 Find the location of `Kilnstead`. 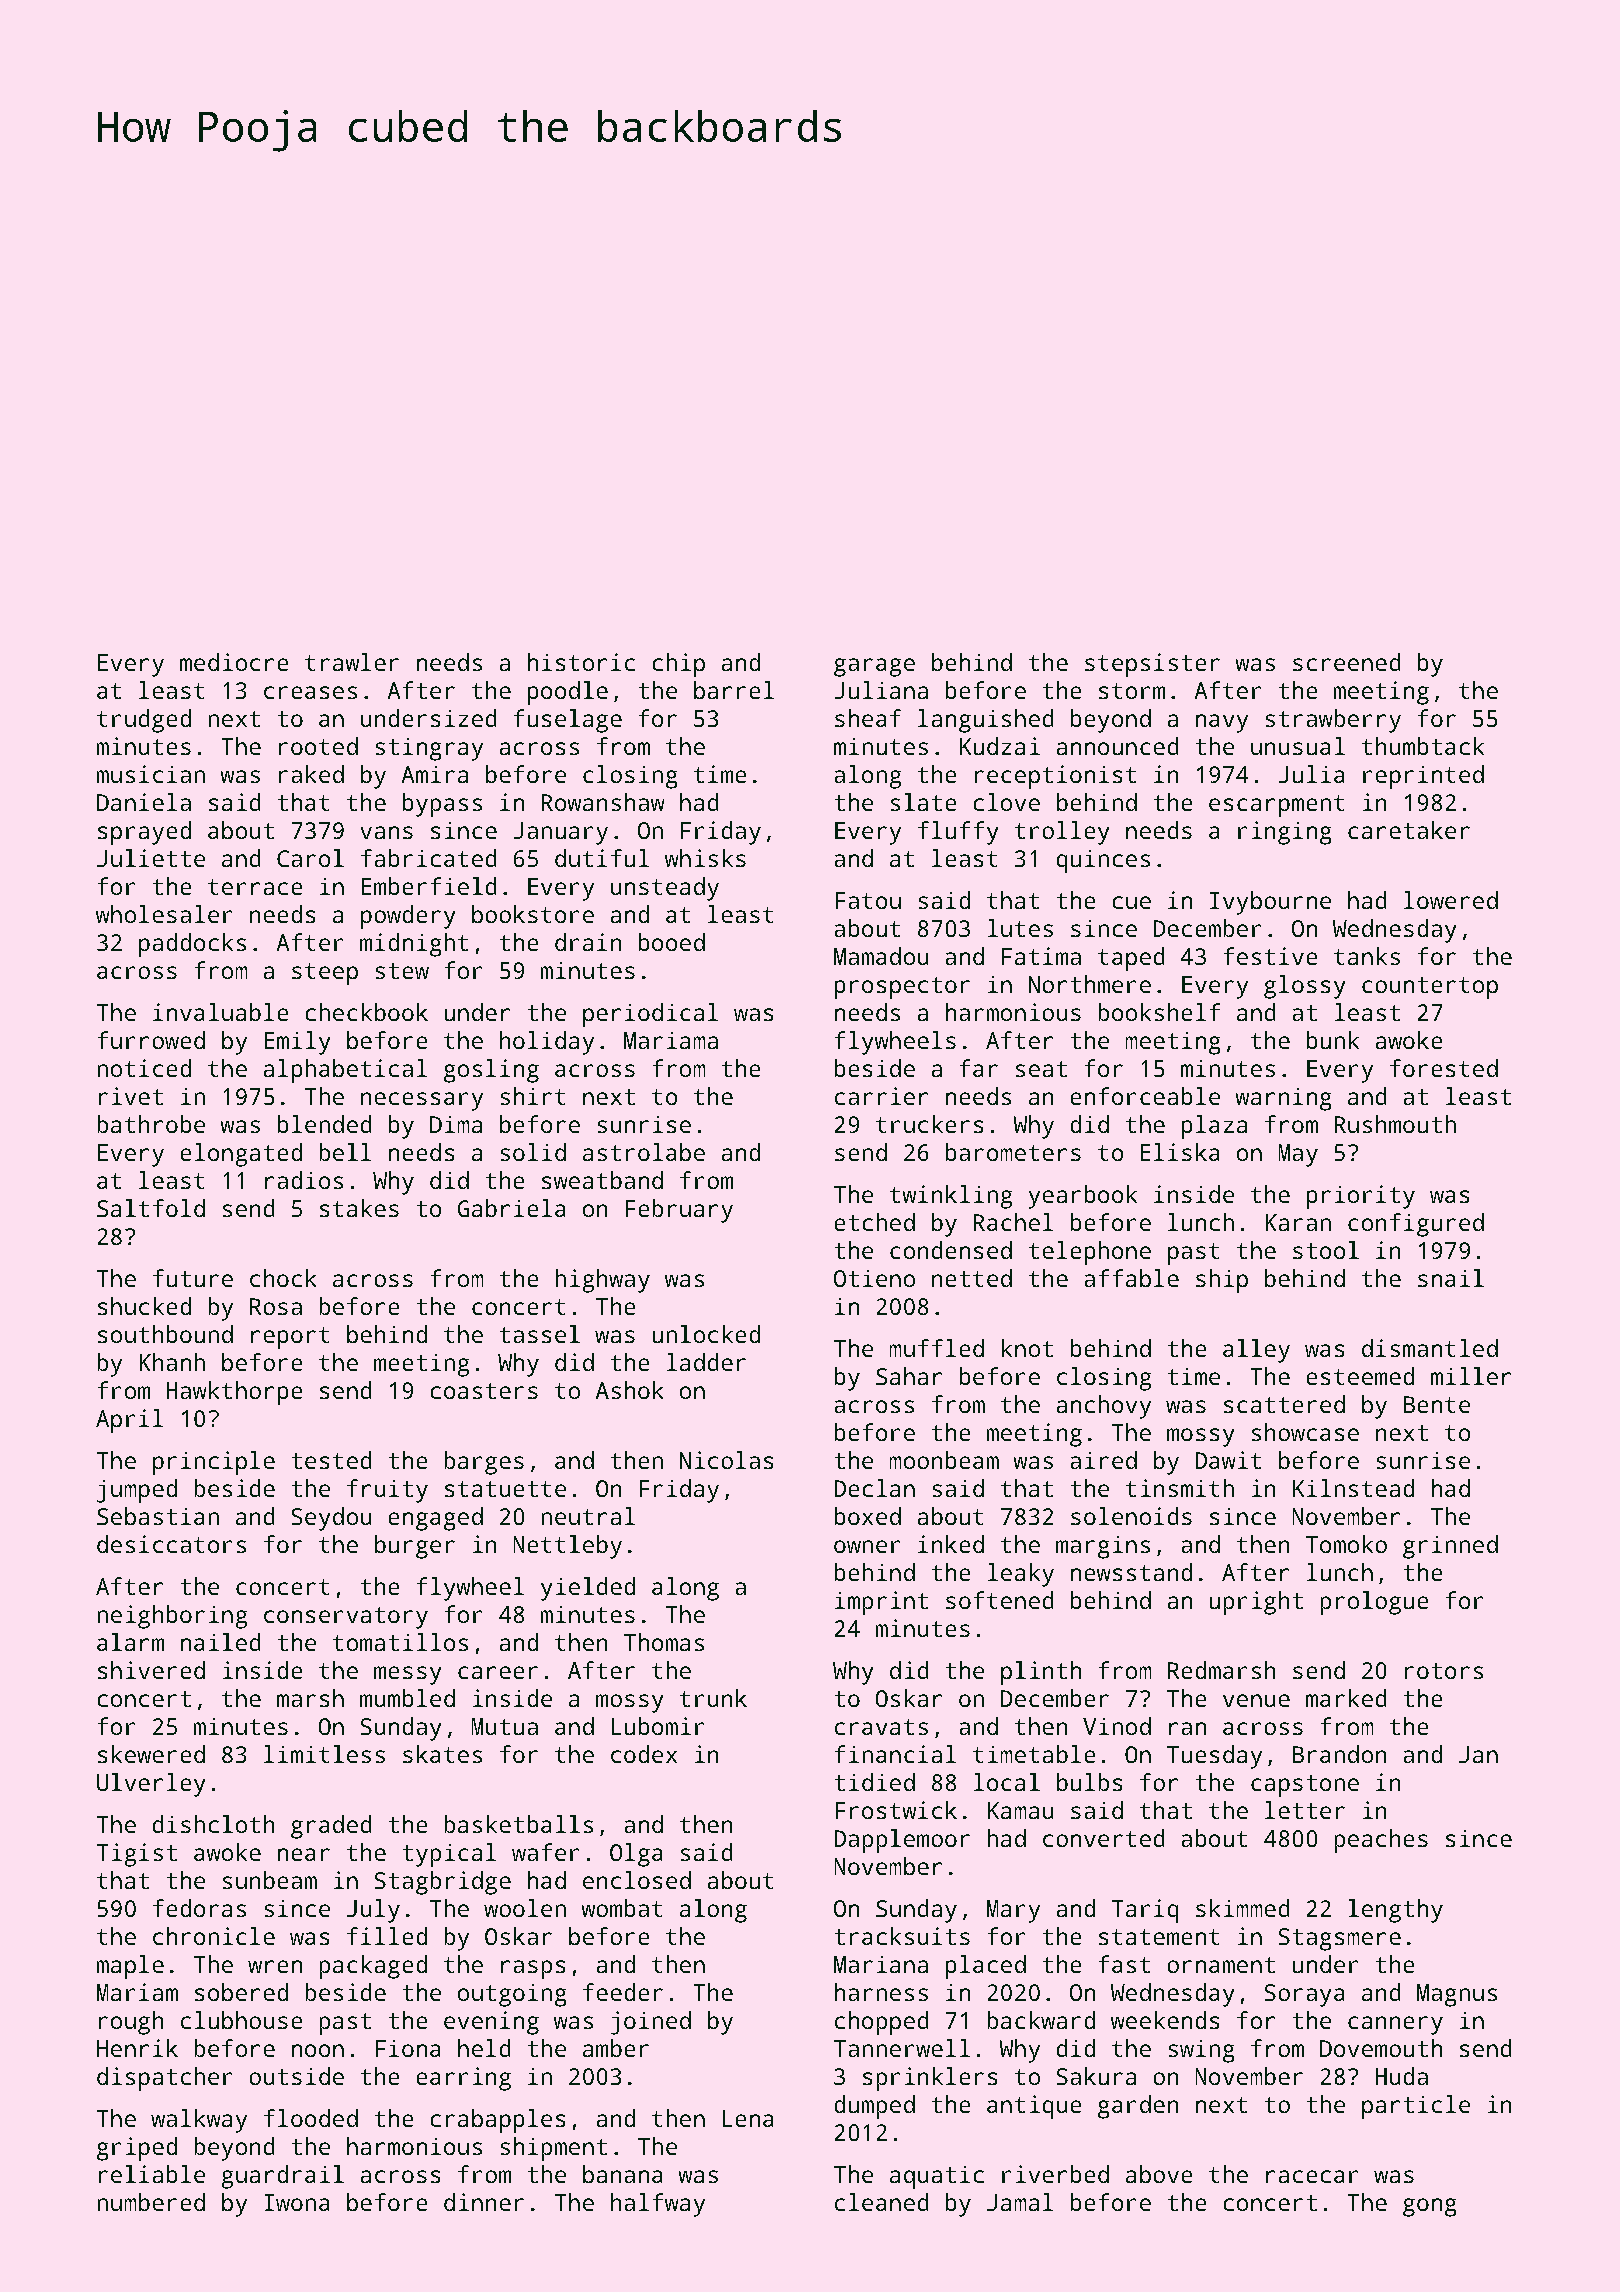

Kilnstead is located at coordinates (1353, 1488).
